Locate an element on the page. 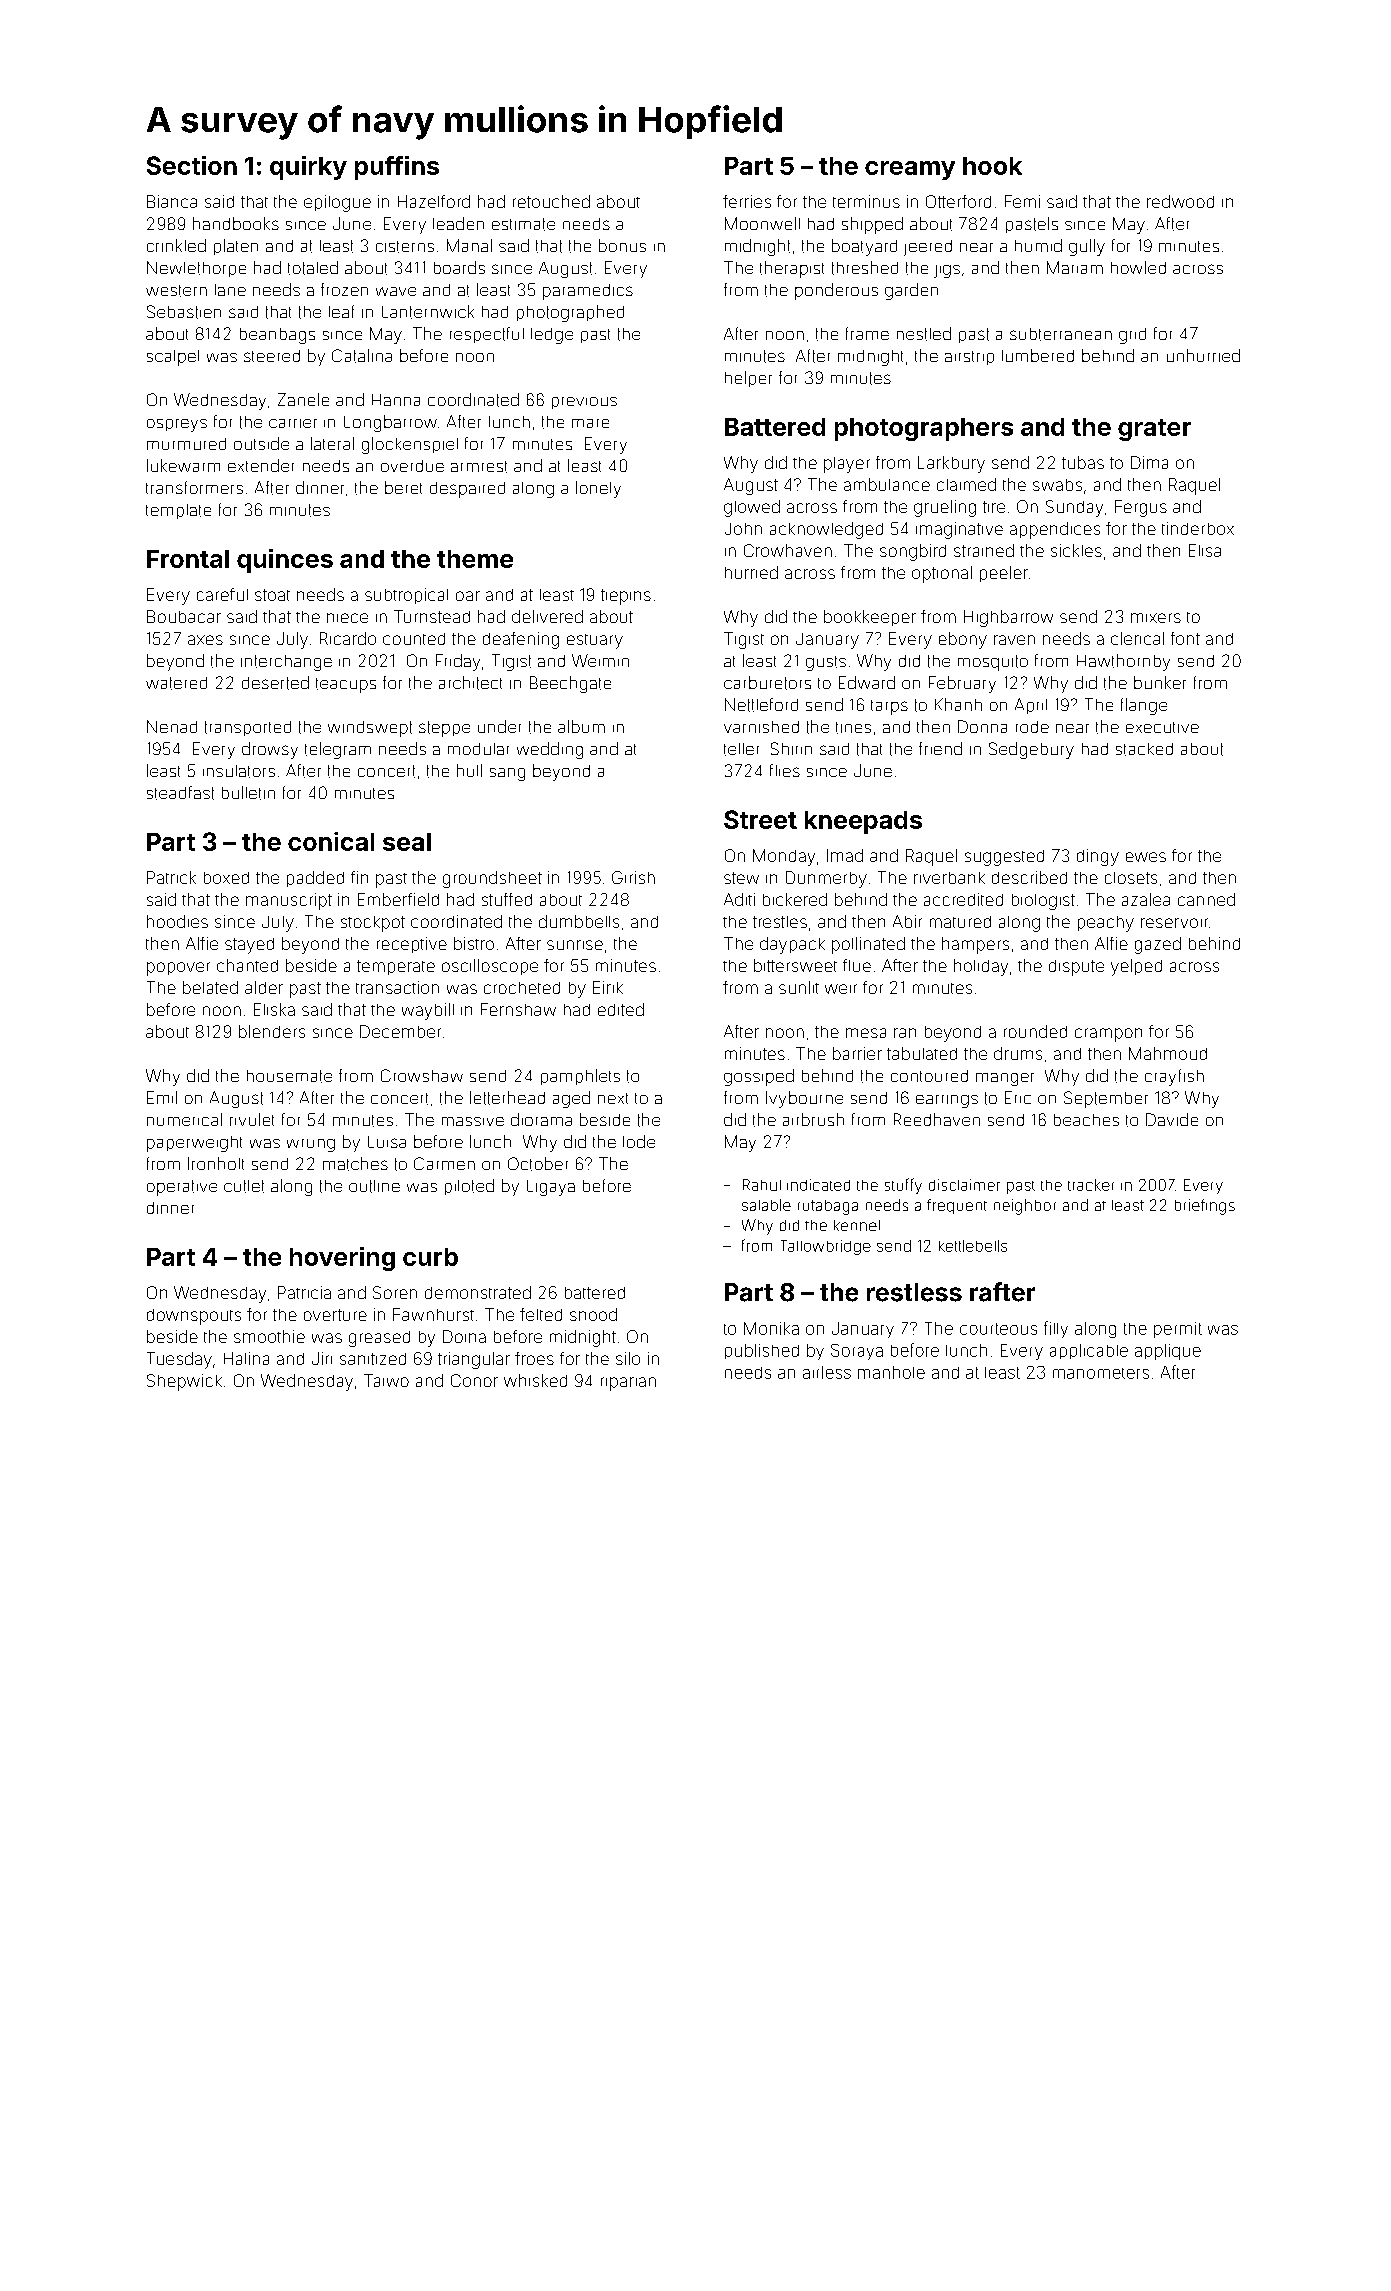  receptive is located at coordinates (412, 945).
